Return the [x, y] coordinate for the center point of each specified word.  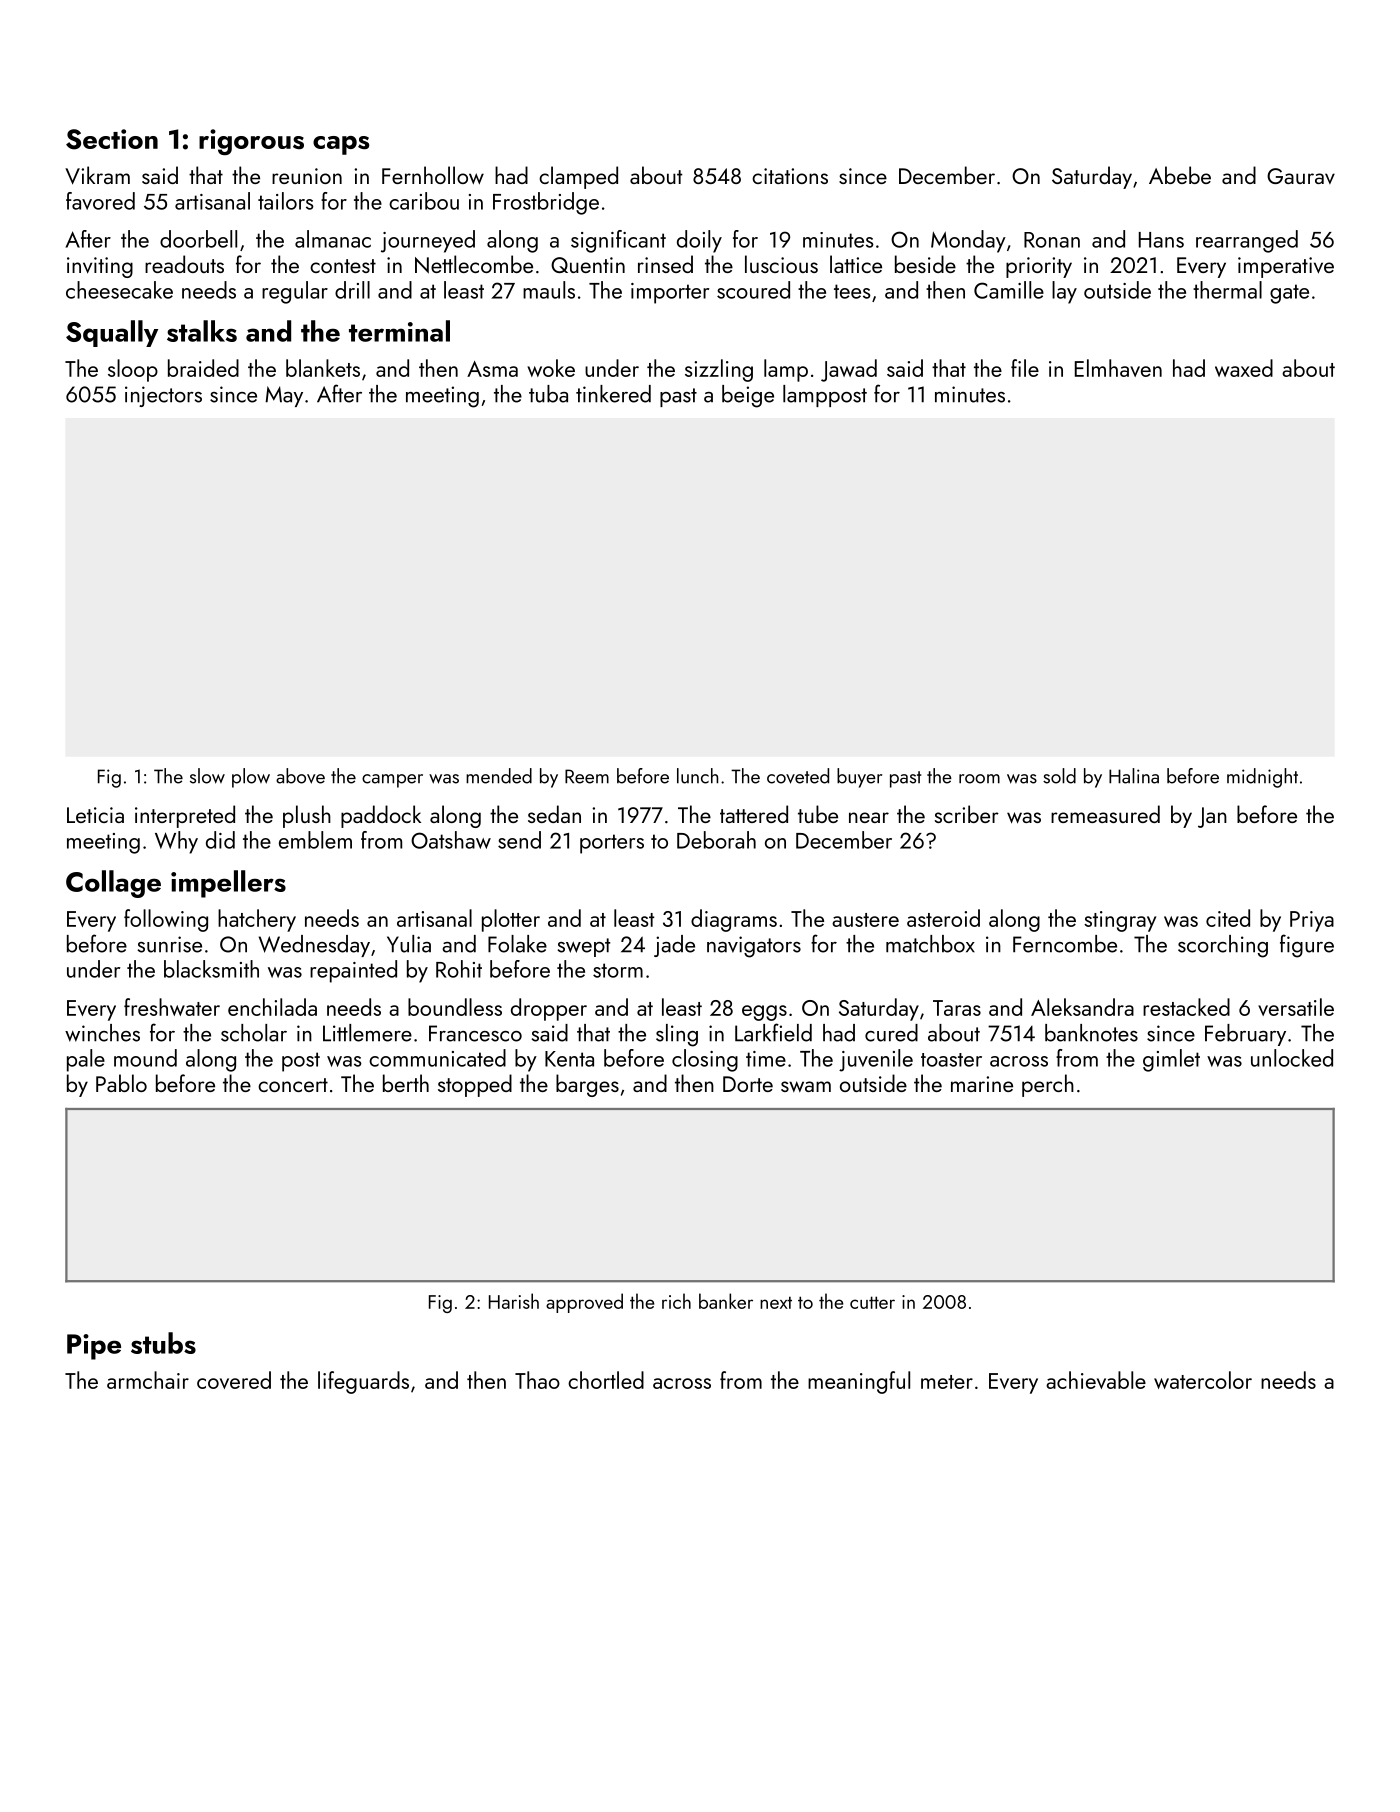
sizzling [719, 370]
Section [112, 139]
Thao [537, 1380]
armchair [148, 1380]
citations [790, 176]
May [284, 396]
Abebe [1180, 175]
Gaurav [1301, 176]
